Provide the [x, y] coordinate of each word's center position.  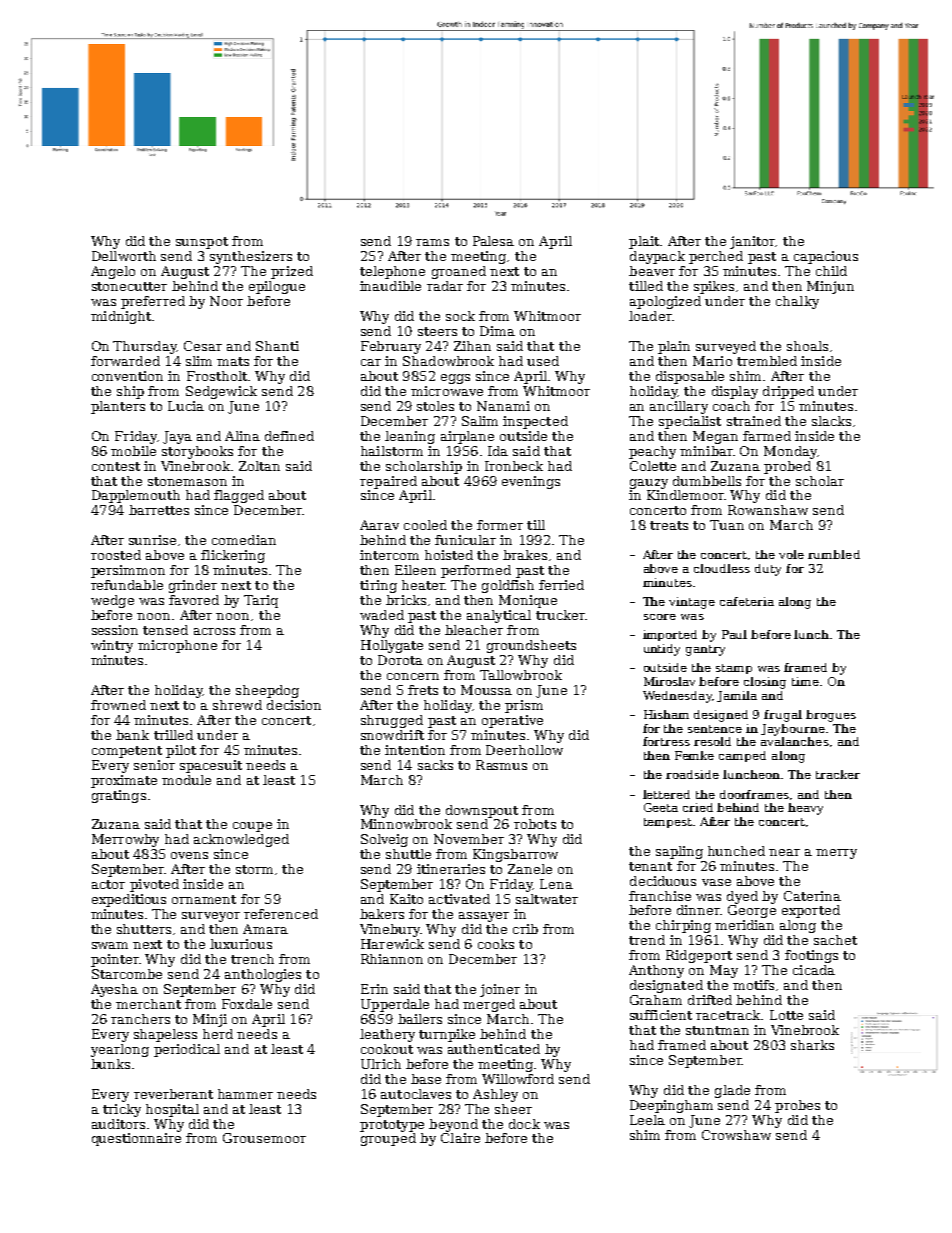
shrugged [392, 721]
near [784, 852]
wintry [112, 646]
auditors [118, 1124]
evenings [531, 482]
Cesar [203, 346]
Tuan [727, 525]
